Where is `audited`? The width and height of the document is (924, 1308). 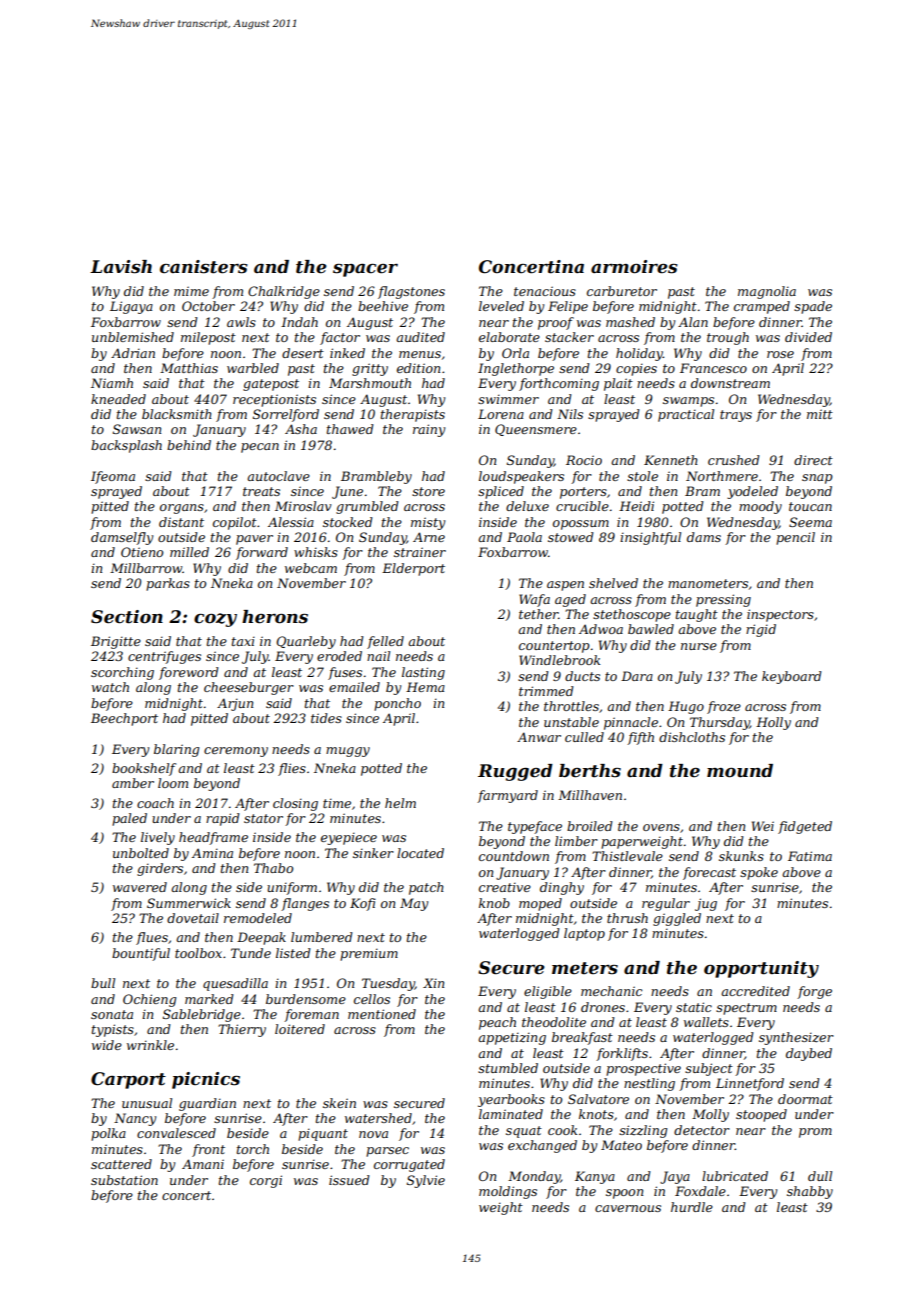 audited is located at coordinates (420, 337).
